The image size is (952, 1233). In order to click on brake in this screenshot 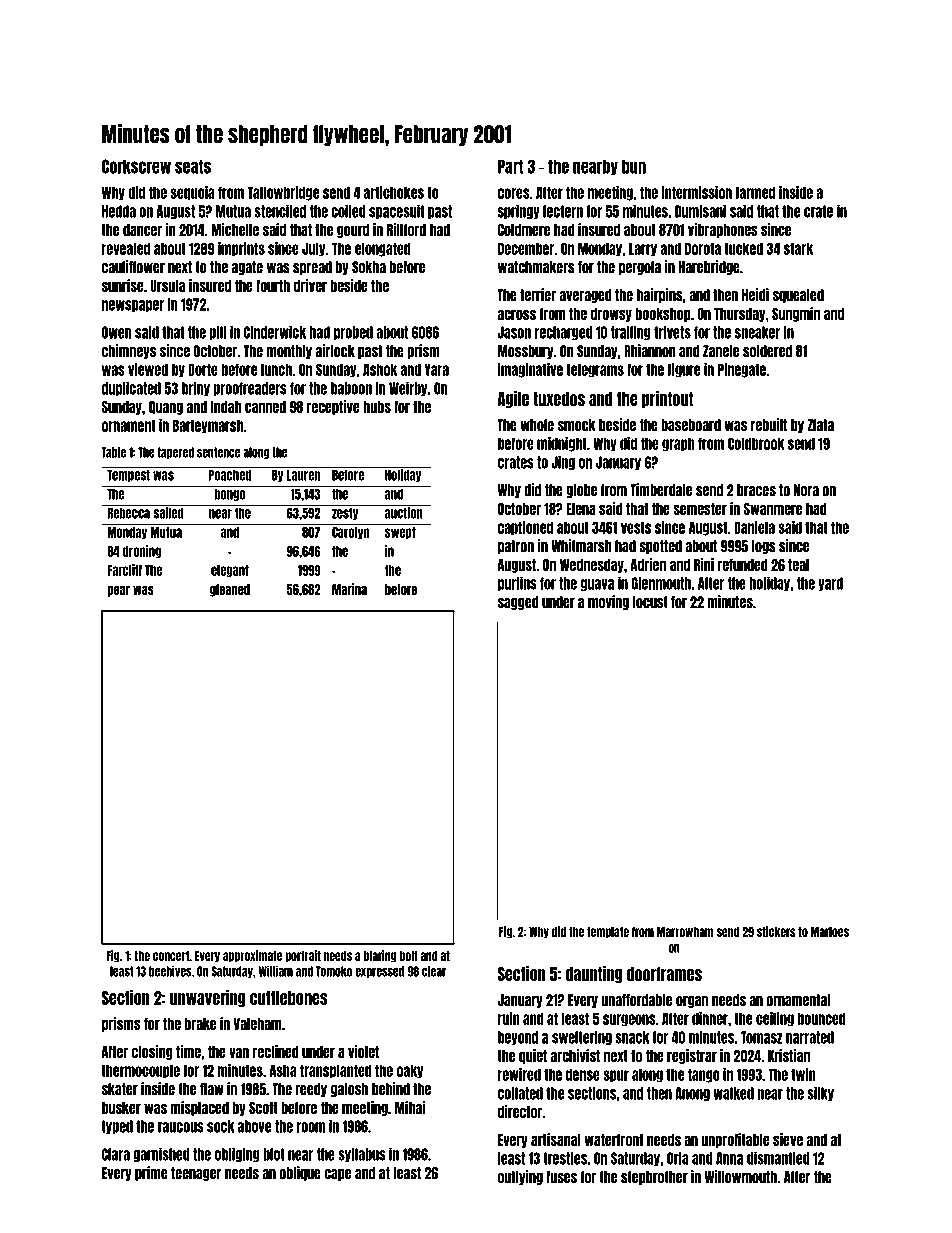, I will do `click(200, 1024)`.
